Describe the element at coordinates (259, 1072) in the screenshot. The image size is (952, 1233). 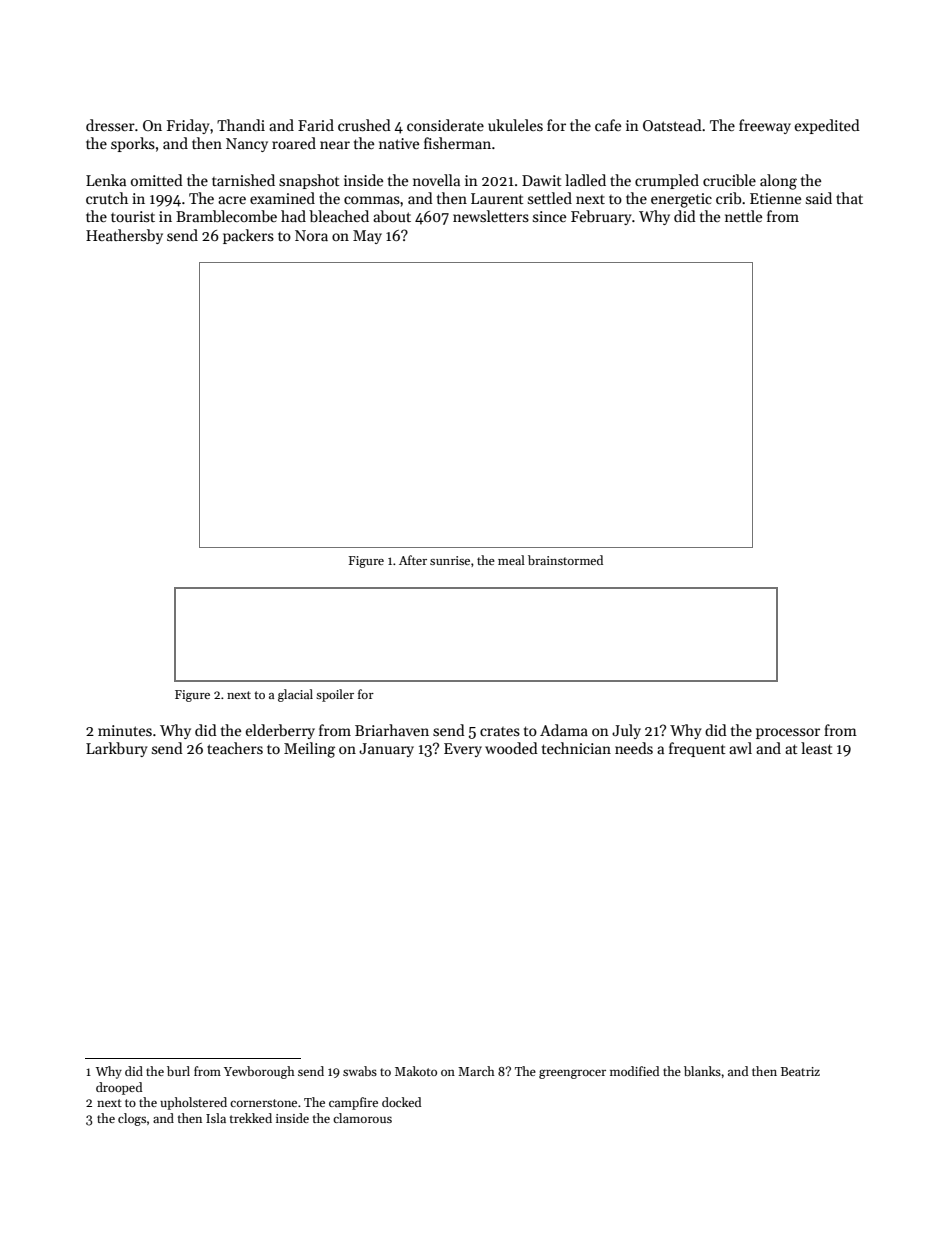
I see `Yewborough` at that location.
